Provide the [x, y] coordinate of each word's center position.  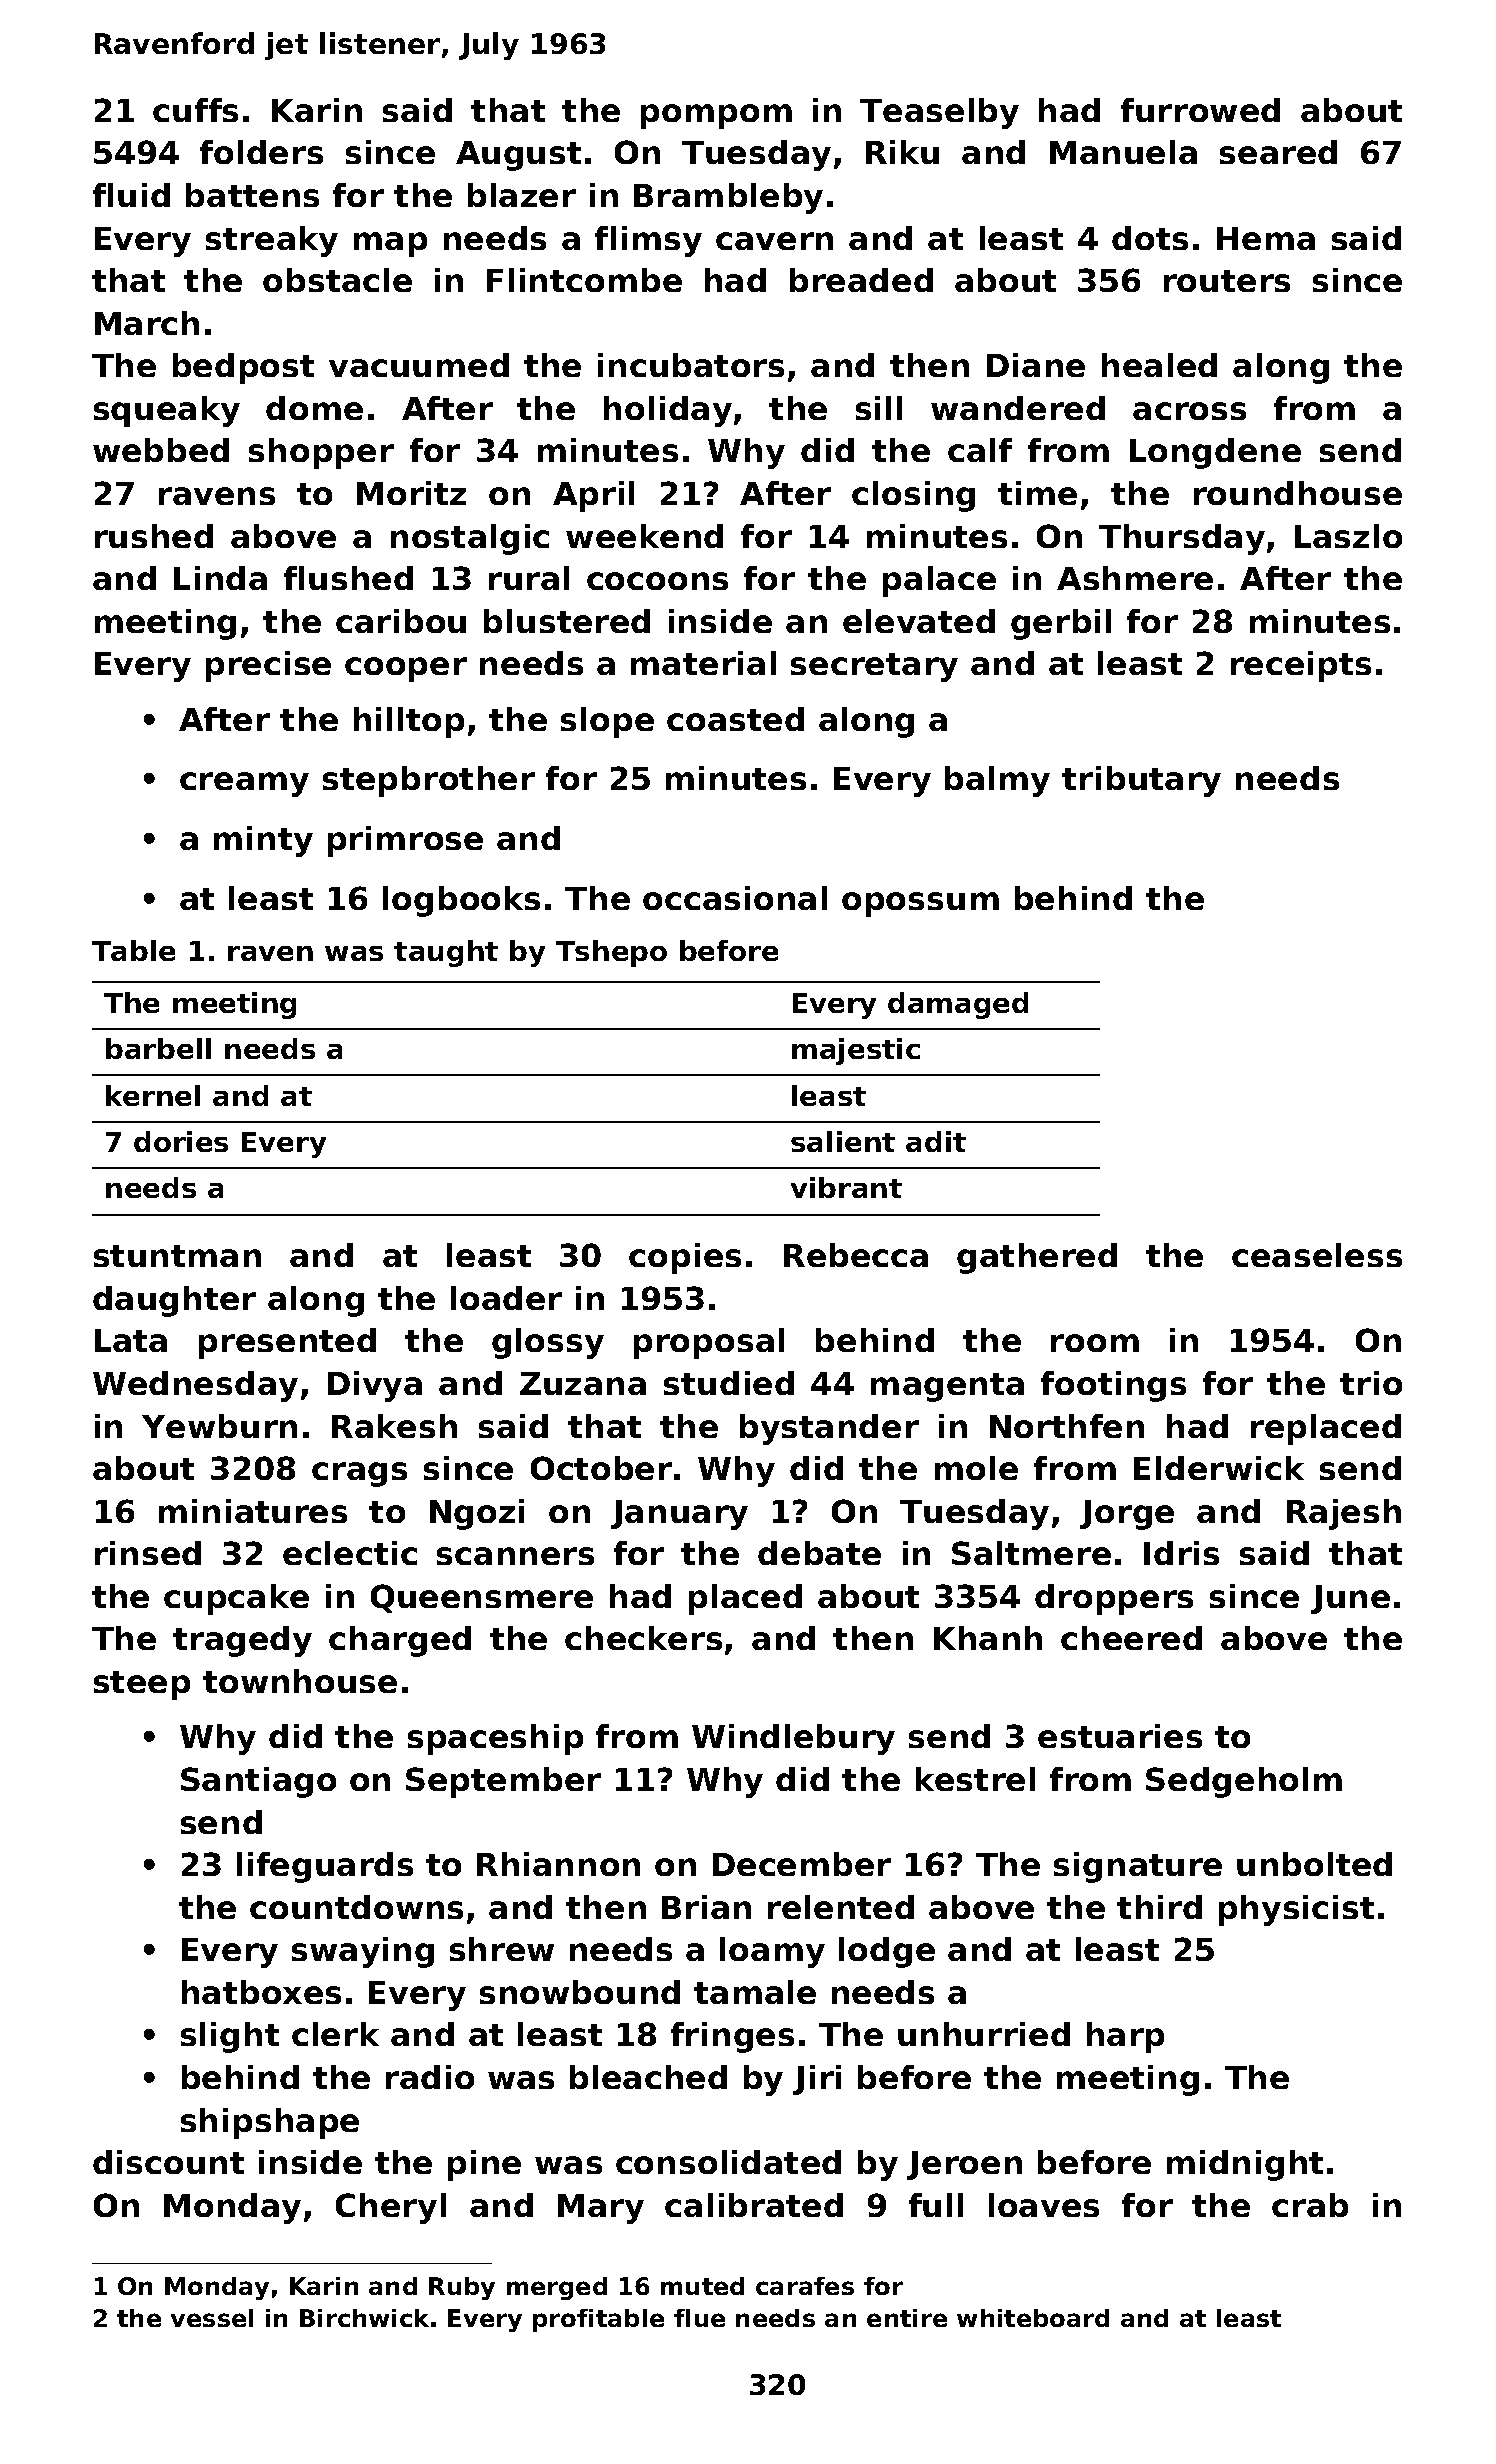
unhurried [984, 2034]
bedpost [243, 368]
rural [529, 578]
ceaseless [1317, 1255]
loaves [1044, 2205]
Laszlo [1348, 536]
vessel [212, 2318]
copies [685, 1258]
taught [446, 953]
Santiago [258, 1782]
